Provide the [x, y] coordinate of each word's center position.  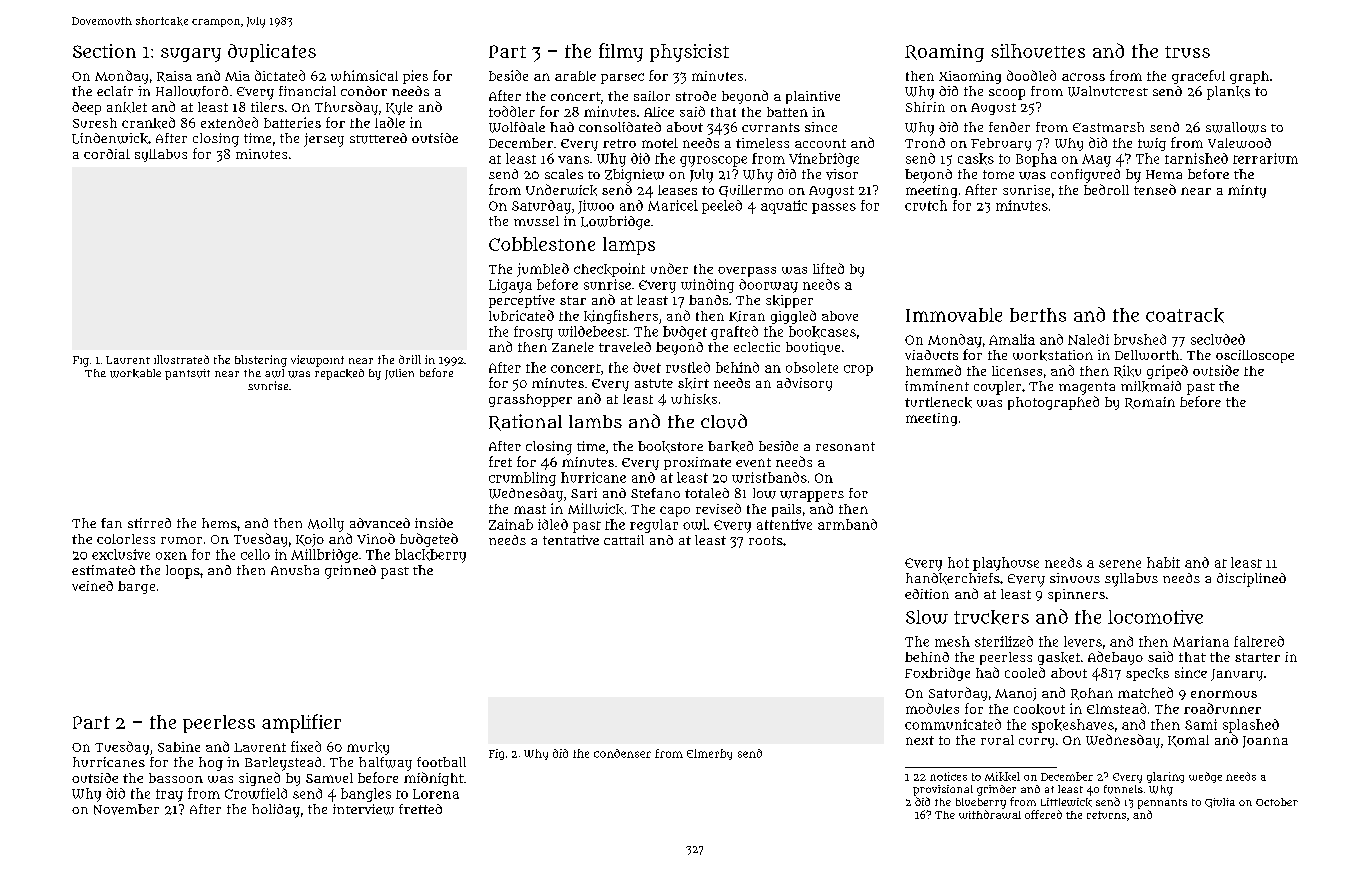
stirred [149, 523]
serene [1120, 564]
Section [104, 51]
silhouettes [1038, 51]
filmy [621, 52]
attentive [784, 524]
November [126, 809]
